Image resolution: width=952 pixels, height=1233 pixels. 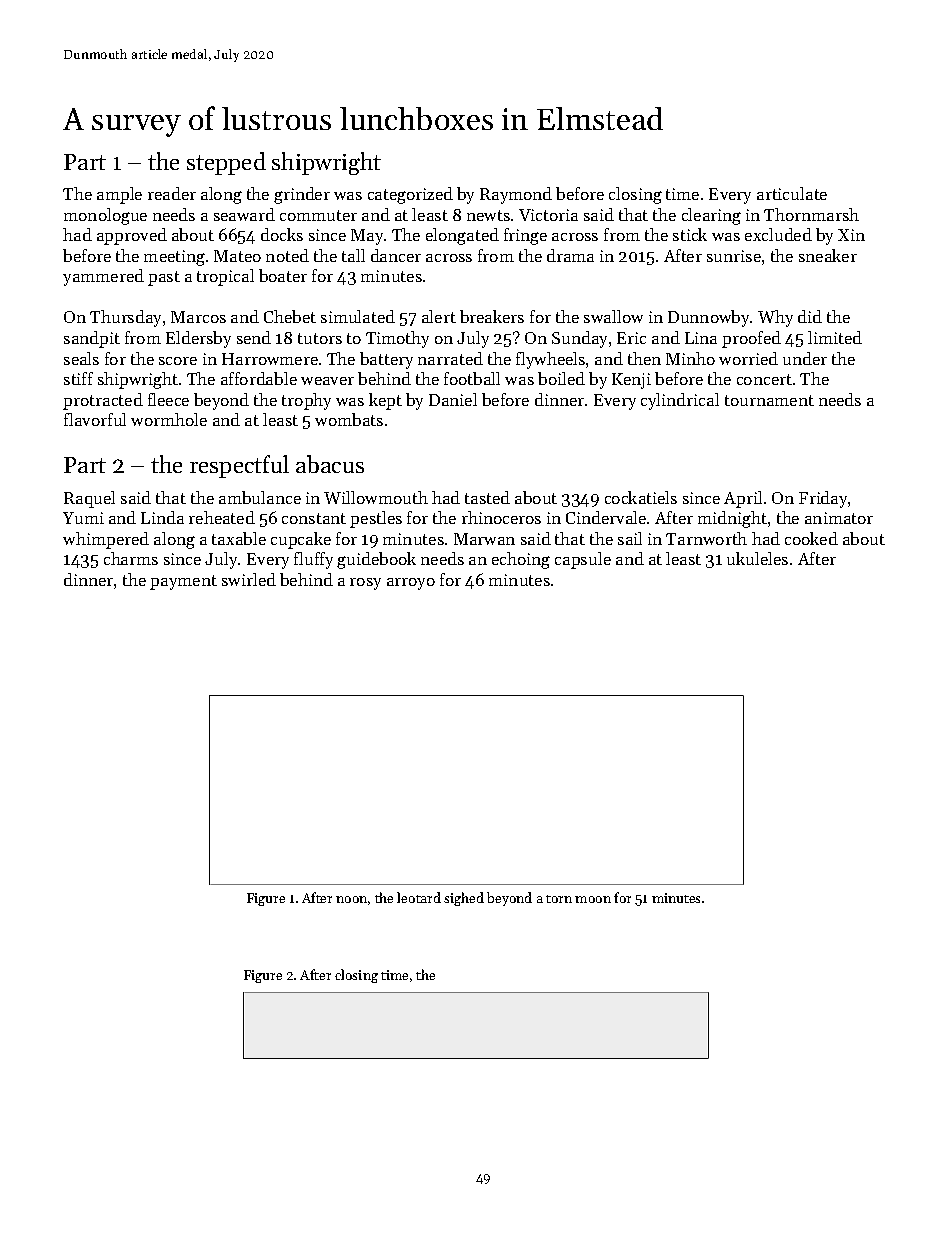 What do you see at coordinates (559, 899) in the screenshot?
I see `torn` at bounding box center [559, 899].
